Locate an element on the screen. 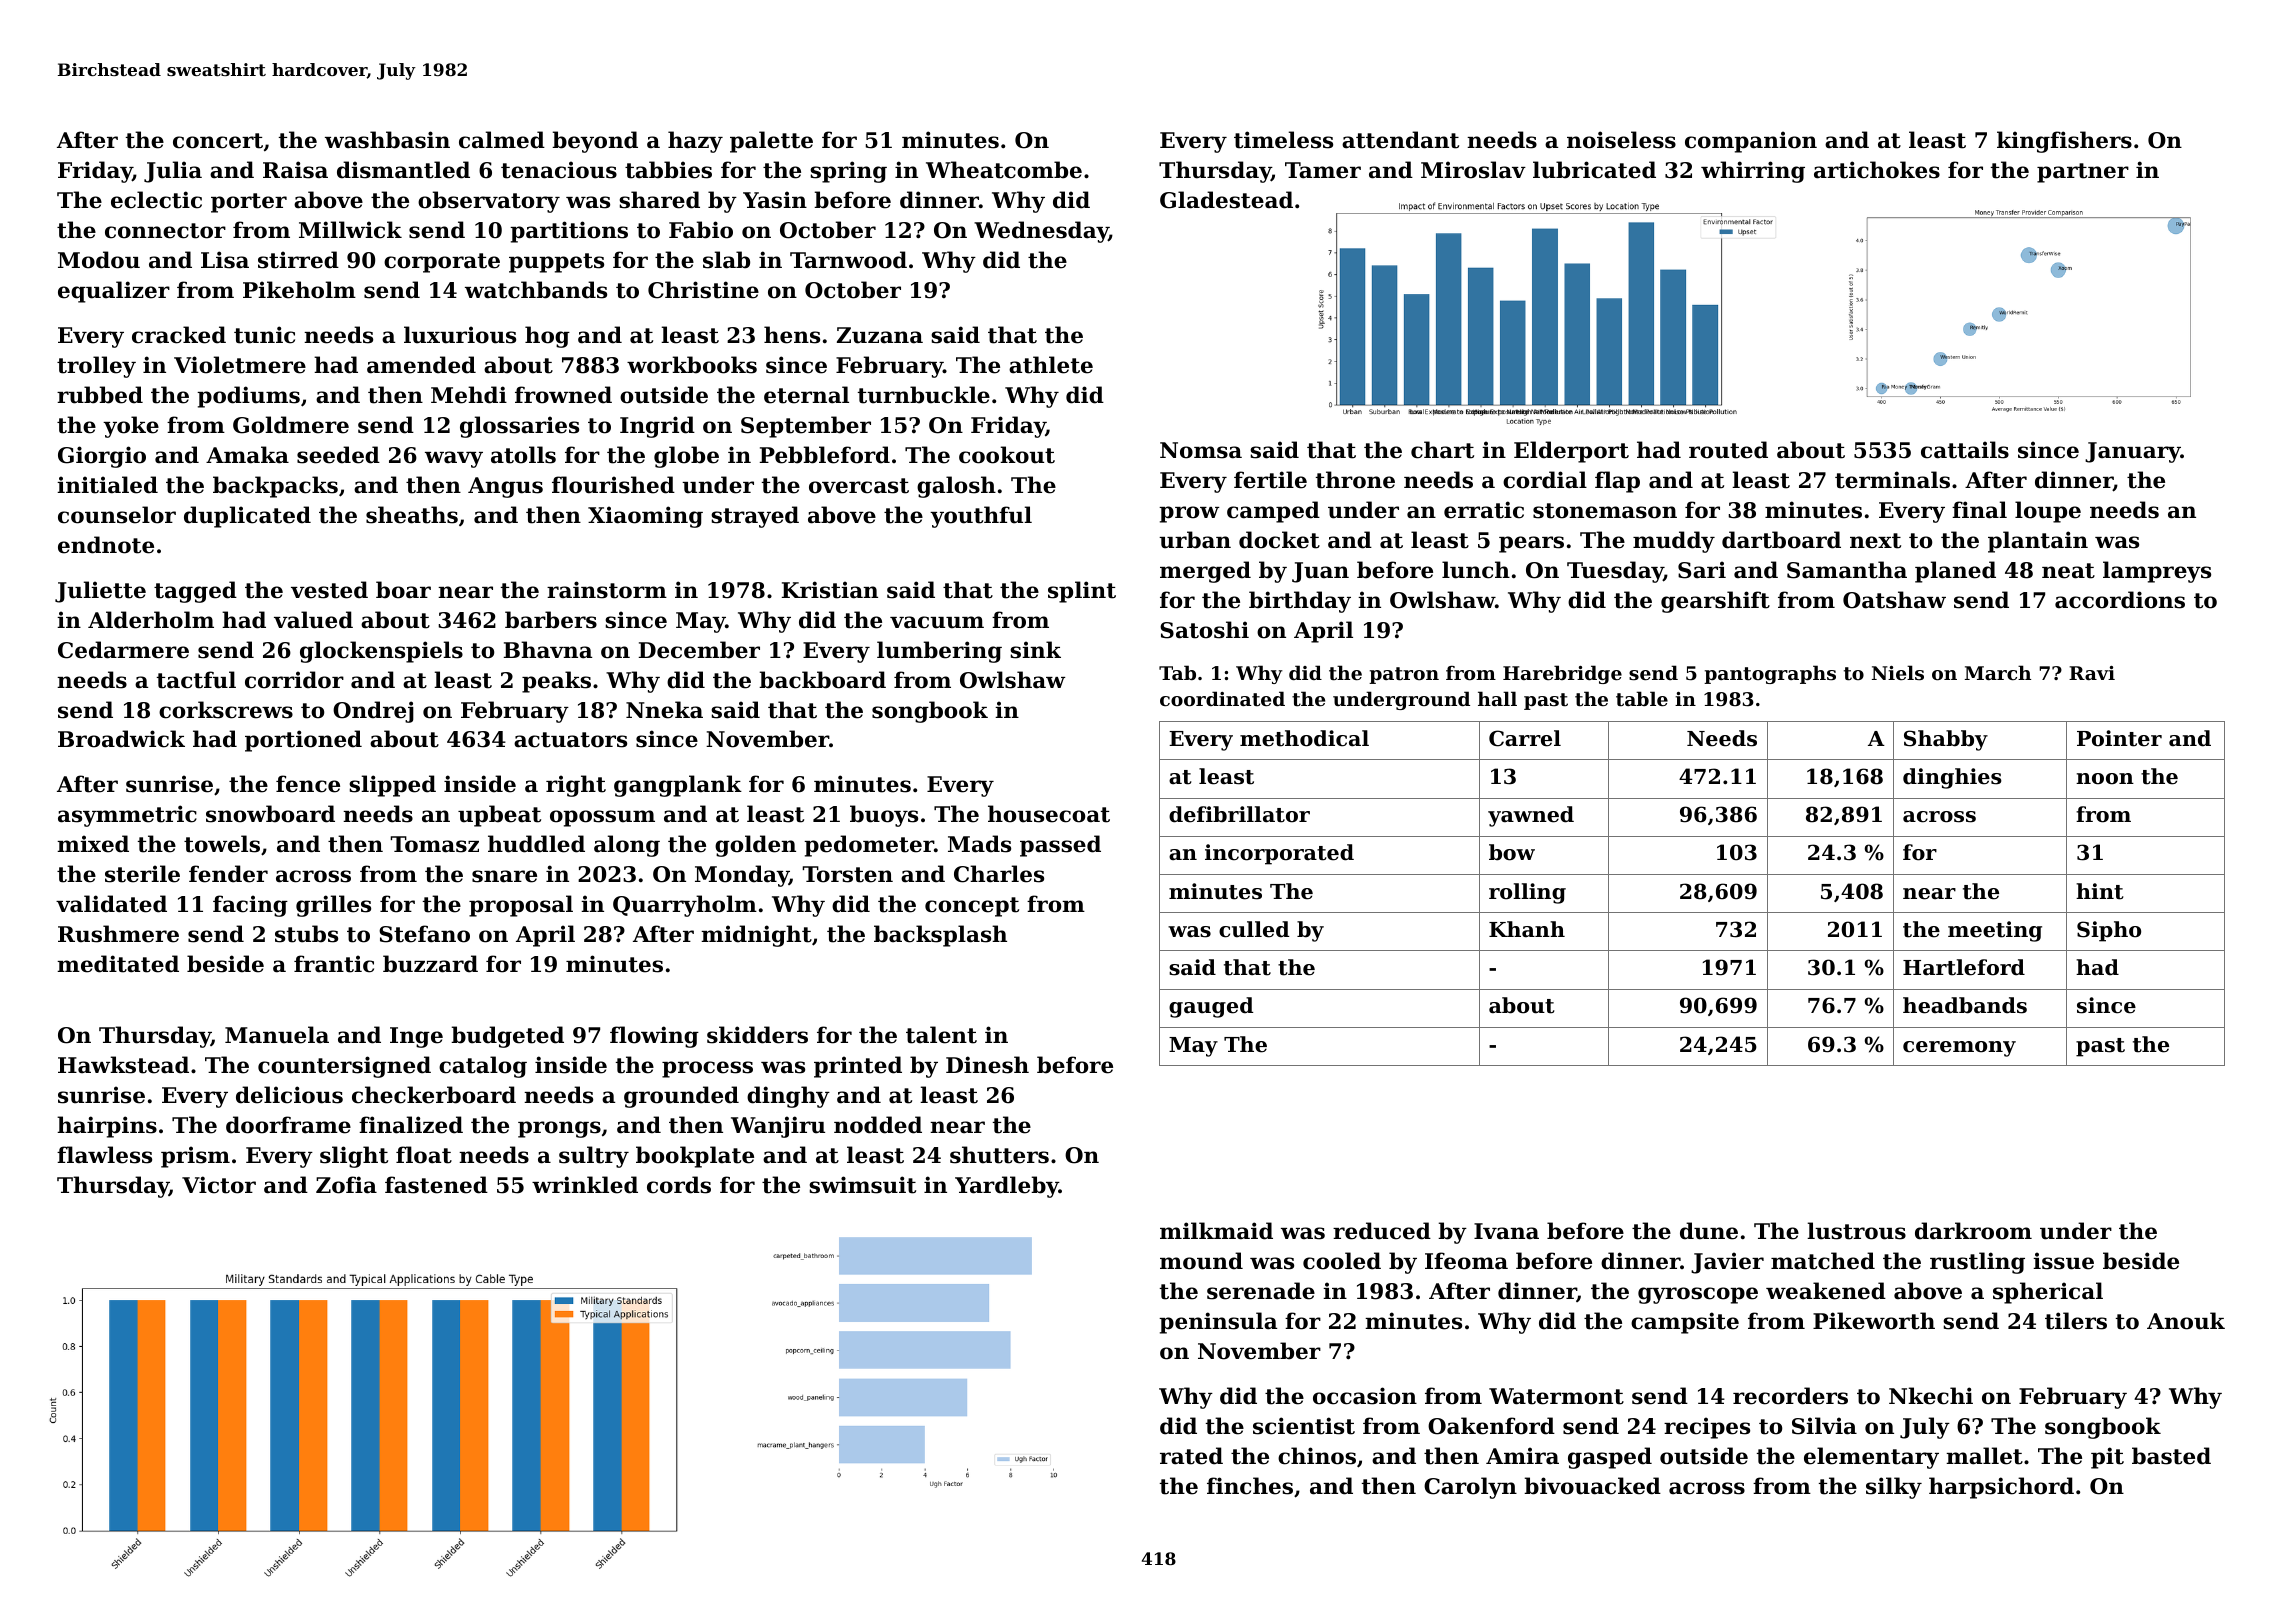  glockenspiels is located at coordinates (381, 652).
